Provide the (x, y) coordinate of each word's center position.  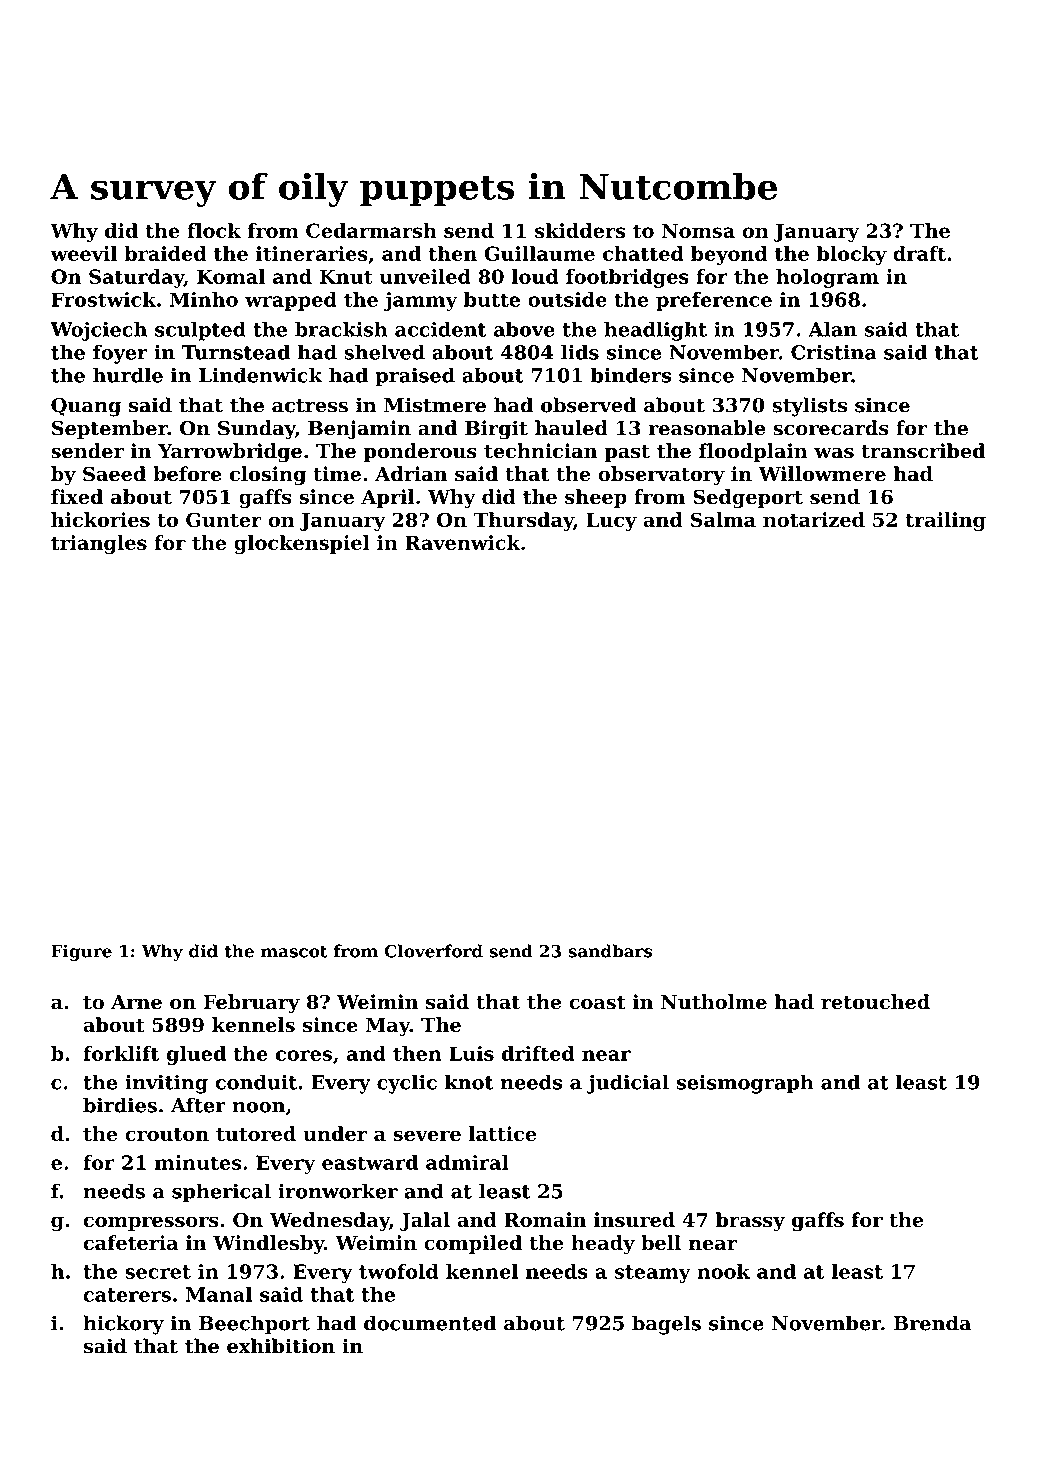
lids (580, 352)
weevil (83, 253)
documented (430, 1323)
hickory (123, 1325)
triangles (99, 544)
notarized (814, 519)
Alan (832, 329)
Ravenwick (462, 542)
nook (723, 1271)
